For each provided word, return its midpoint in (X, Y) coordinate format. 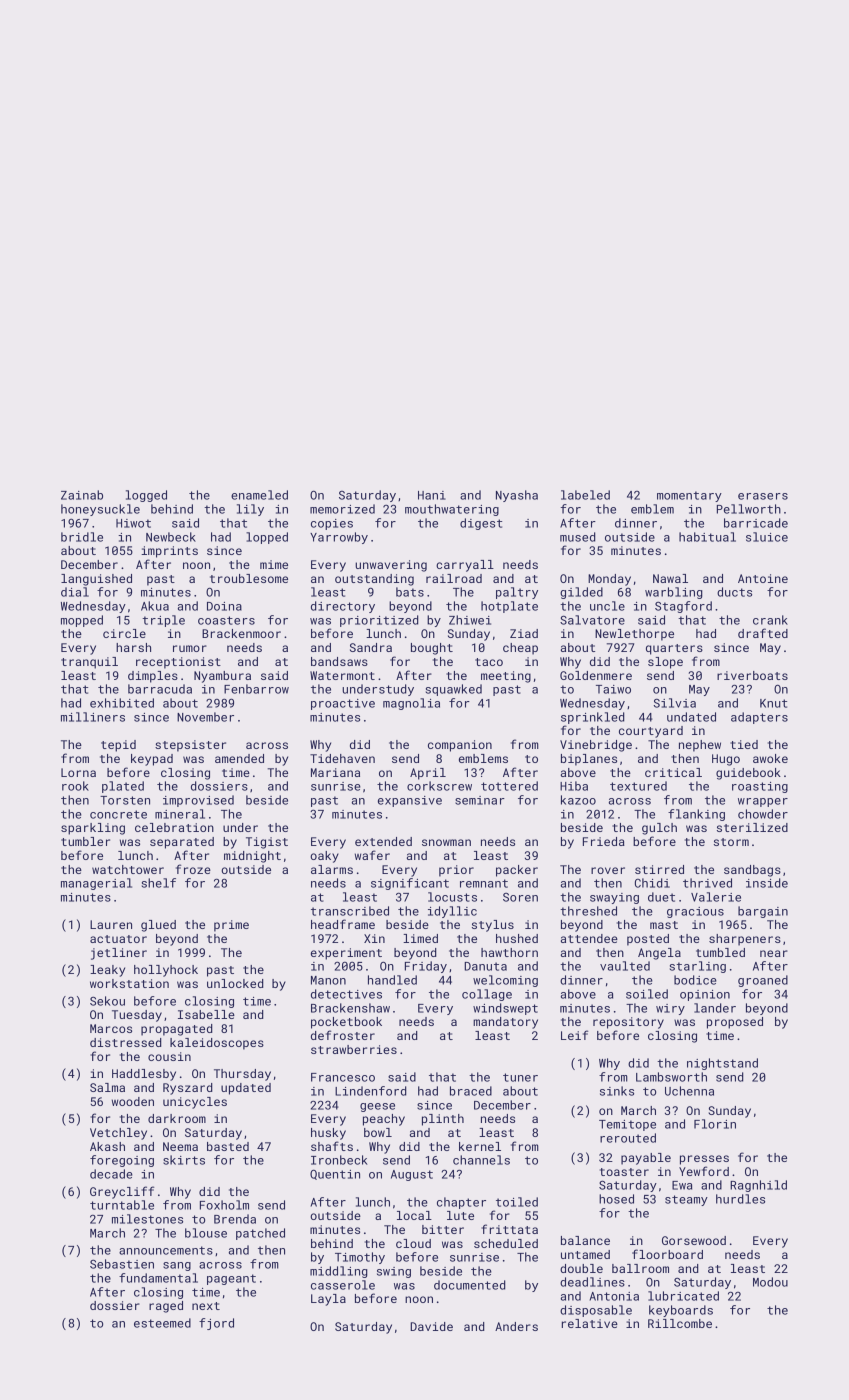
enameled (259, 495)
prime (231, 926)
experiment (346, 954)
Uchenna (689, 1091)
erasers (763, 496)
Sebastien (122, 1264)
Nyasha (517, 496)
